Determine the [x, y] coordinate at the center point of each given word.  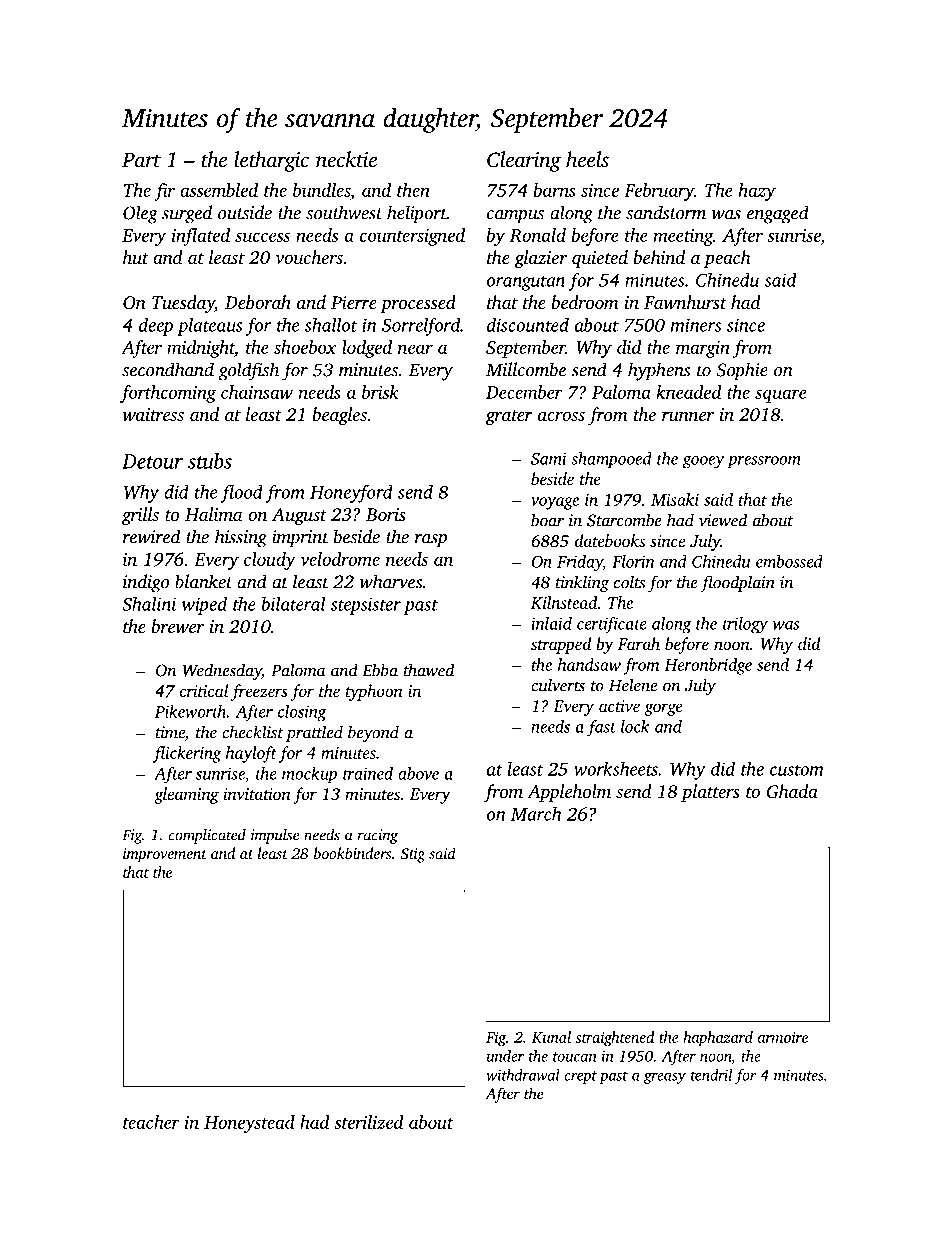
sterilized [369, 1122]
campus [515, 217]
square [781, 396]
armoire [783, 1037]
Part [141, 159]
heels [587, 159]
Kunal [551, 1037]
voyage [555, 503]
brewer [178, 626]
